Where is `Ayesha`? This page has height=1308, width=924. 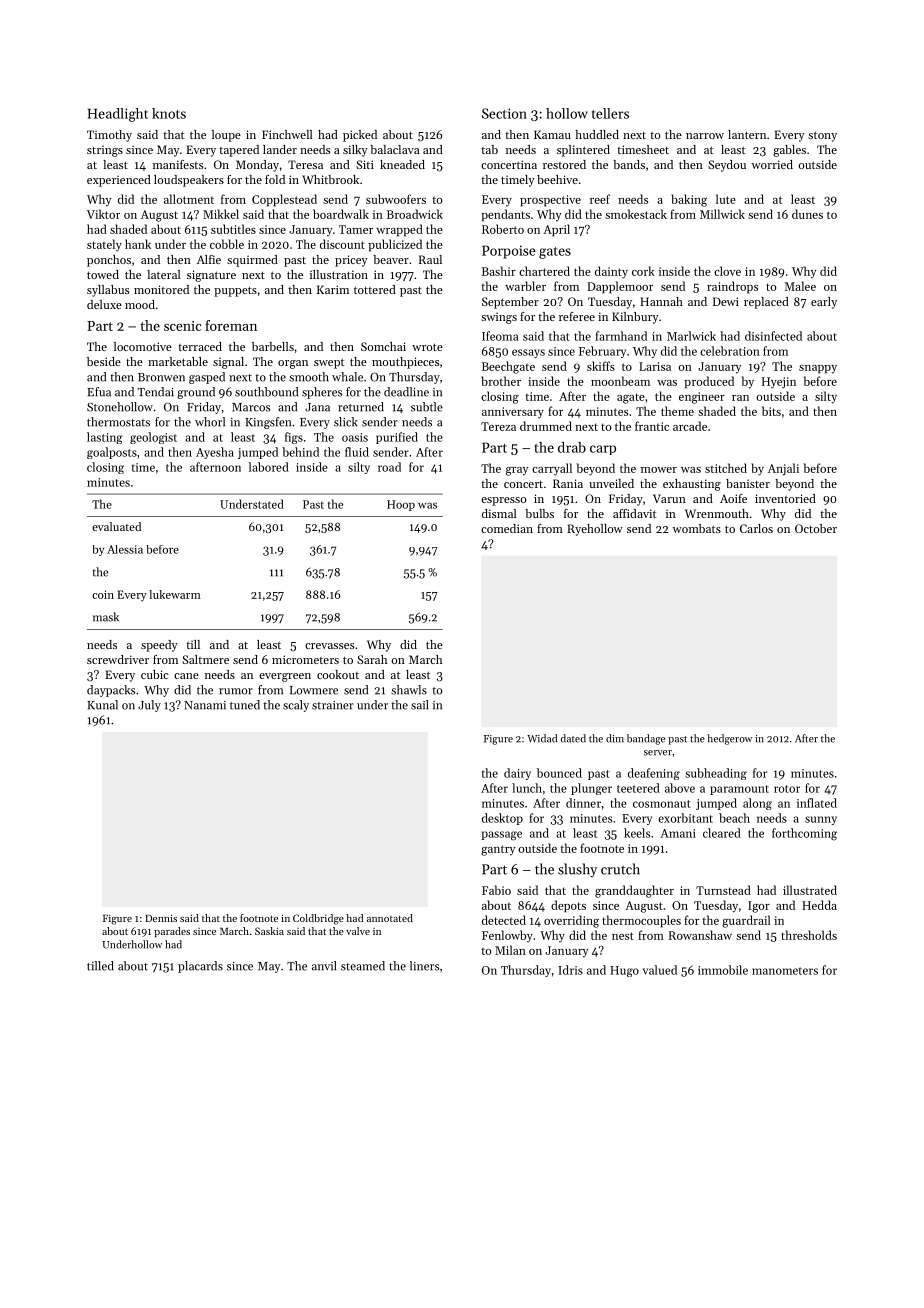 Ayesha is located at coordinates (215, 453).
